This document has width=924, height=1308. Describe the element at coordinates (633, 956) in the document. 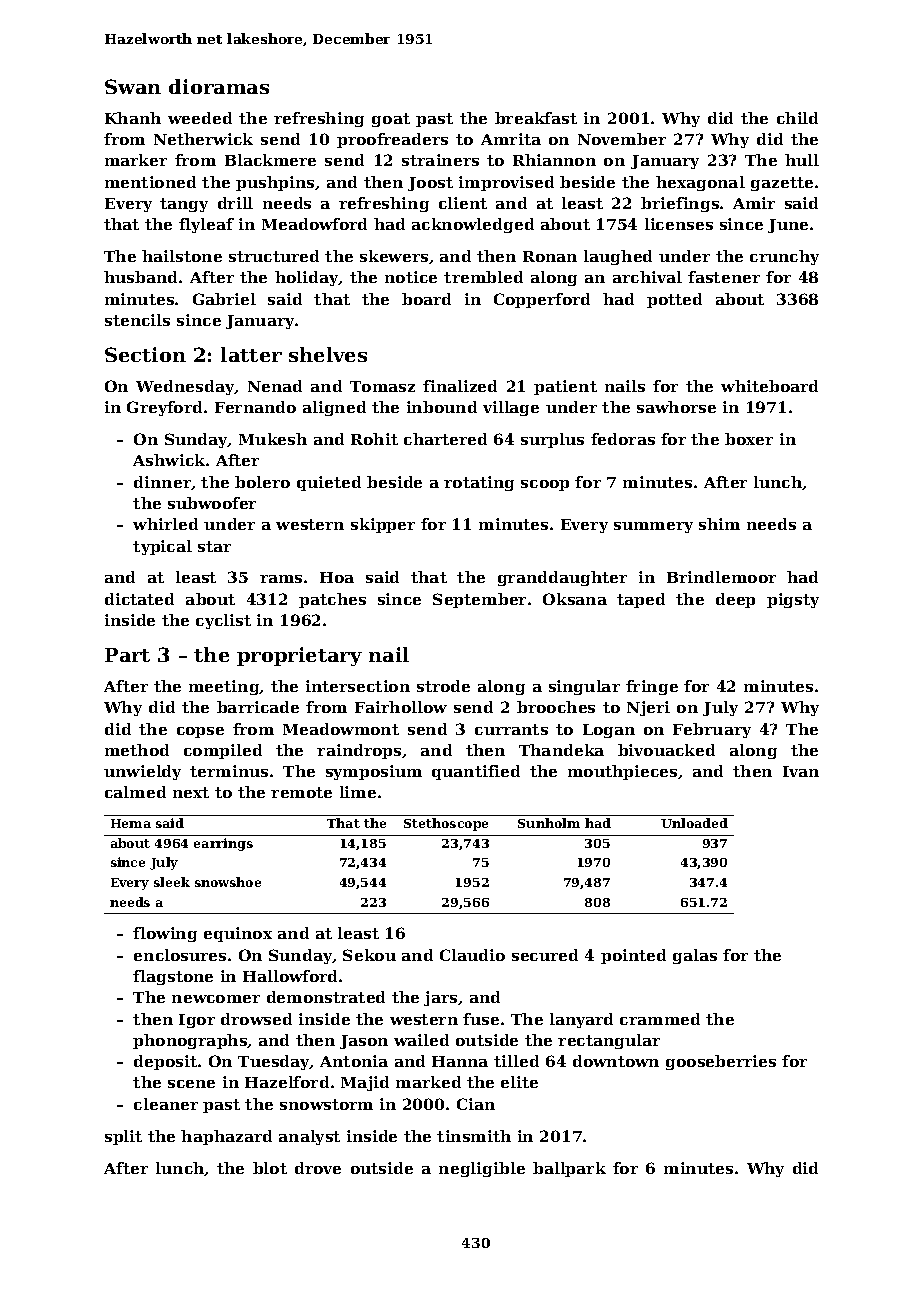

I see `pointed` at that location.
